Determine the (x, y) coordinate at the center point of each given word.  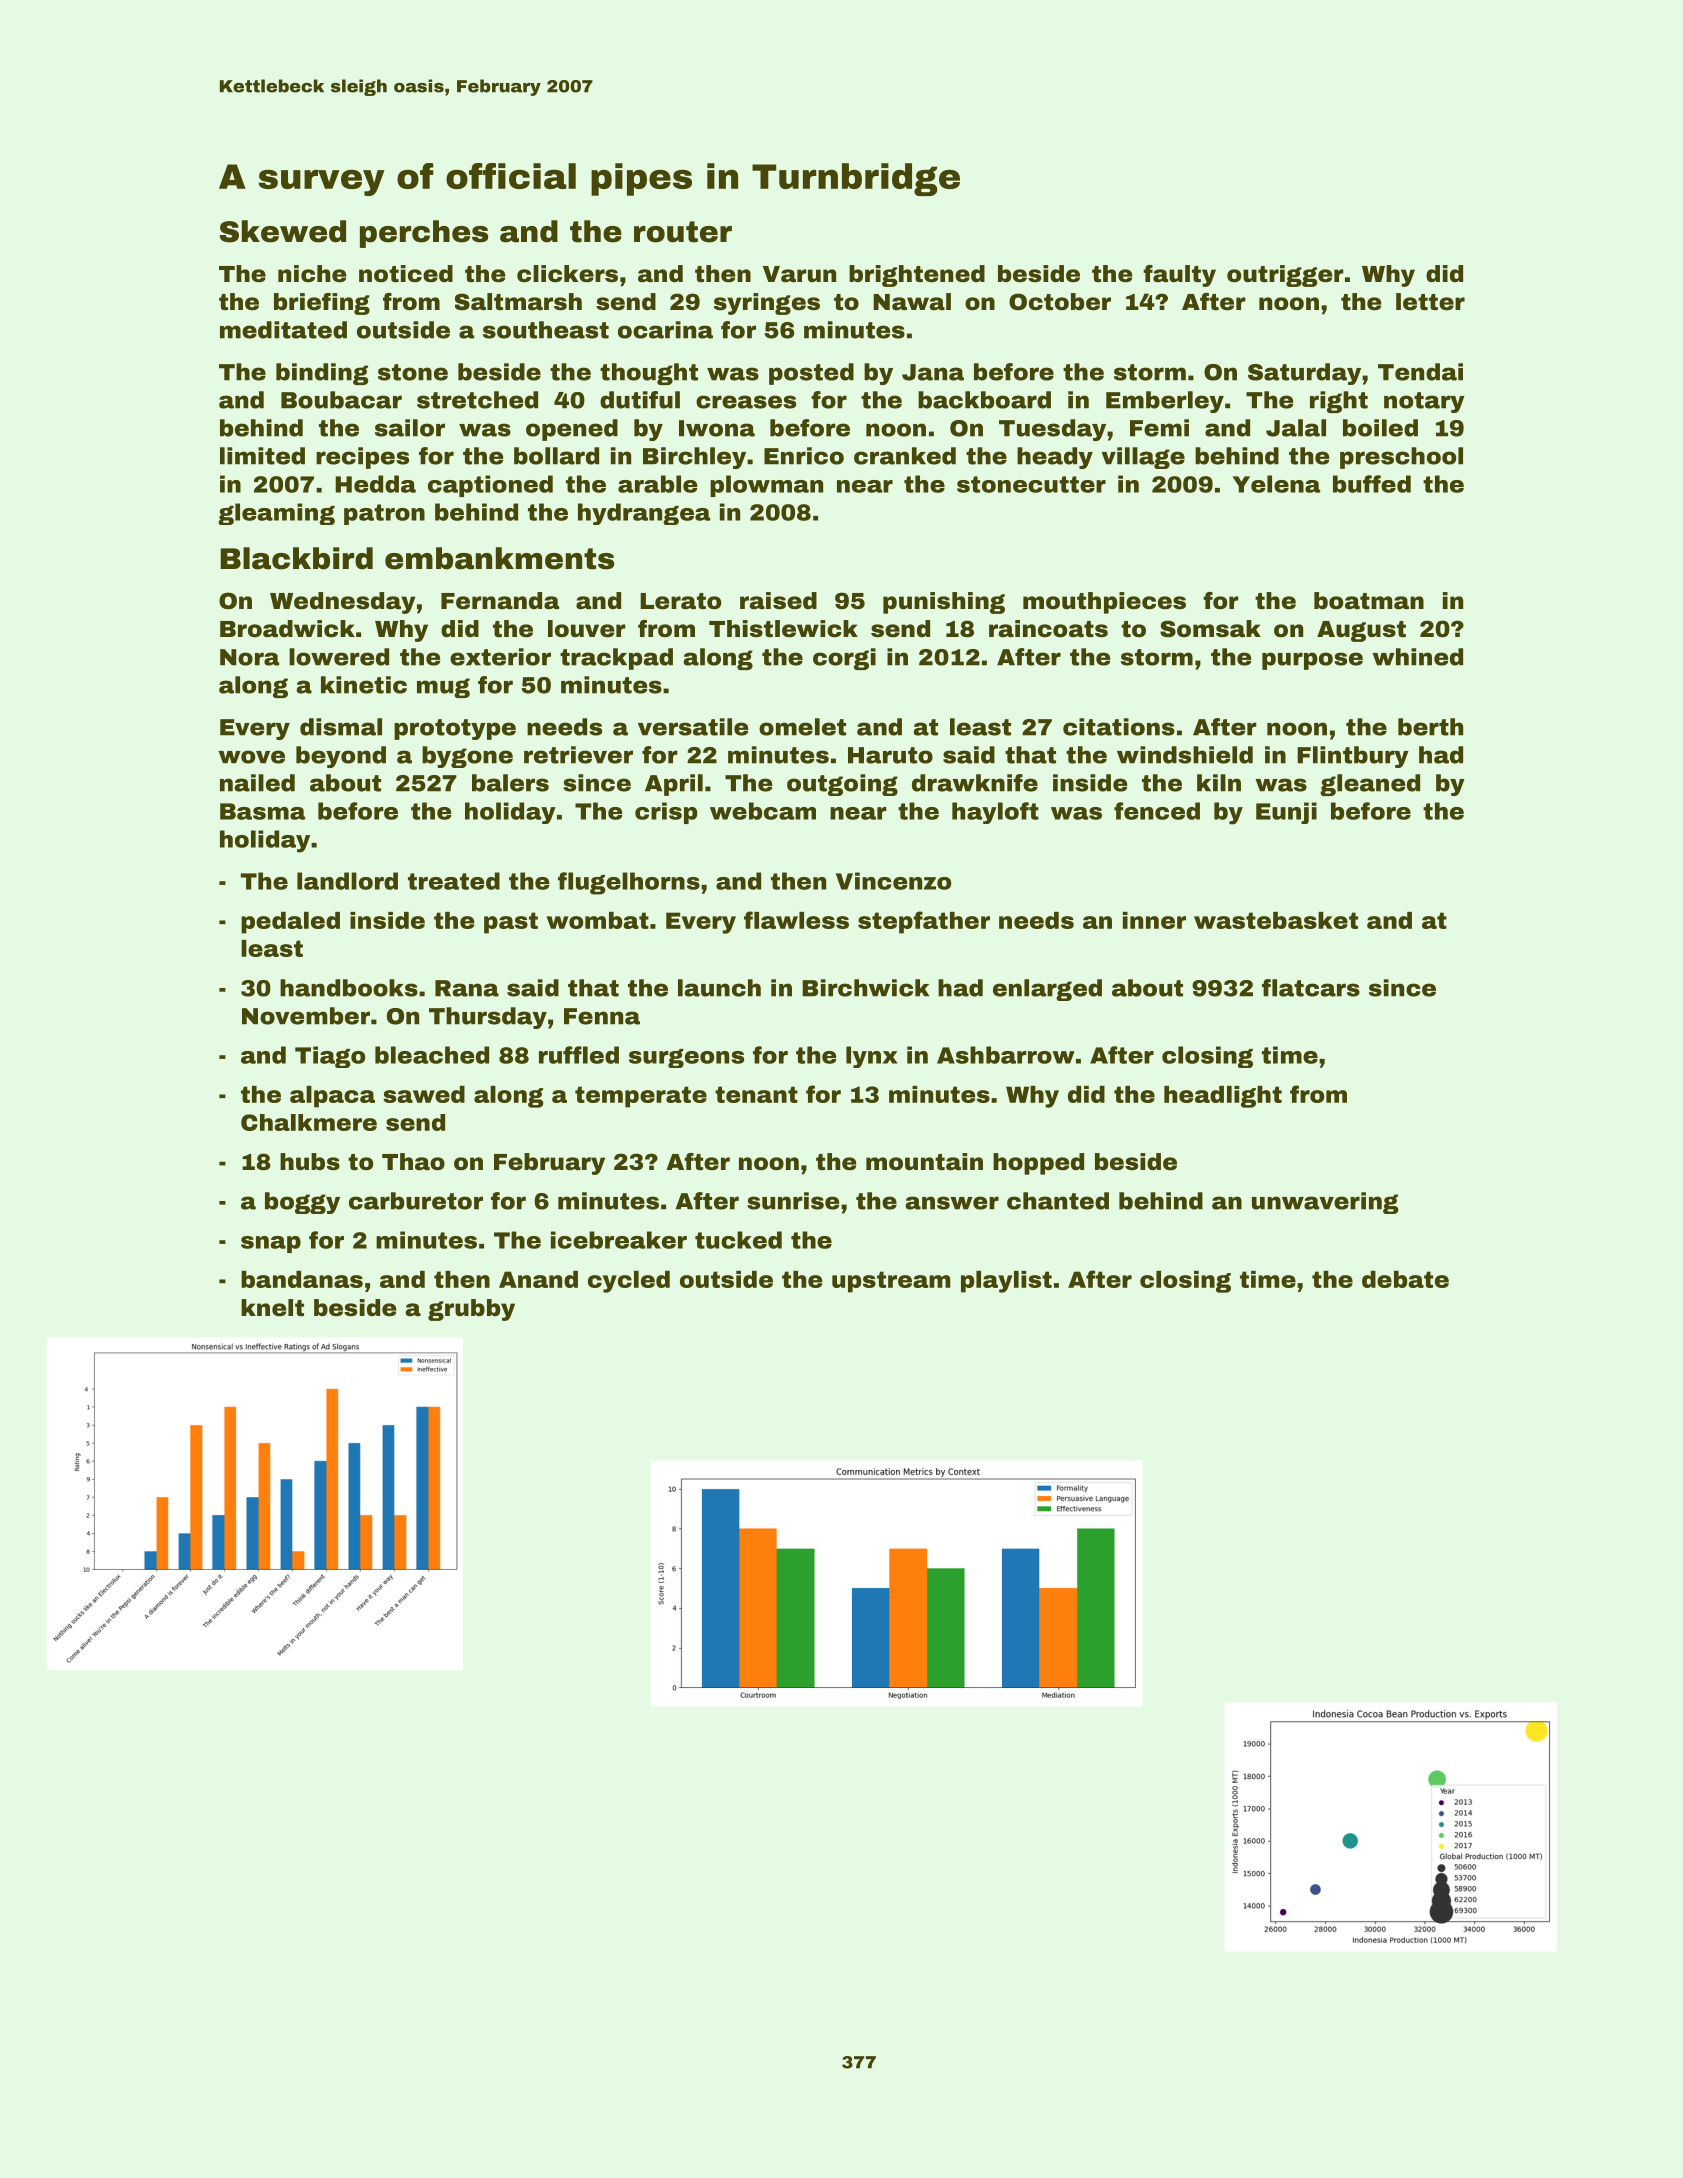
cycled (629, 1282)
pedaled (290, 923)
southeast (546, 330)
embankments (499, 558)
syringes (767, 304)
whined (1417, 657)
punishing (944, 603)
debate (1405, 1279)
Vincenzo (893, 881)
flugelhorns (629, 883)
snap (271, 1244)
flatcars (1311, 988)
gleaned (1370, 785)
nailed (257, 783)
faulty (1179, 276)
